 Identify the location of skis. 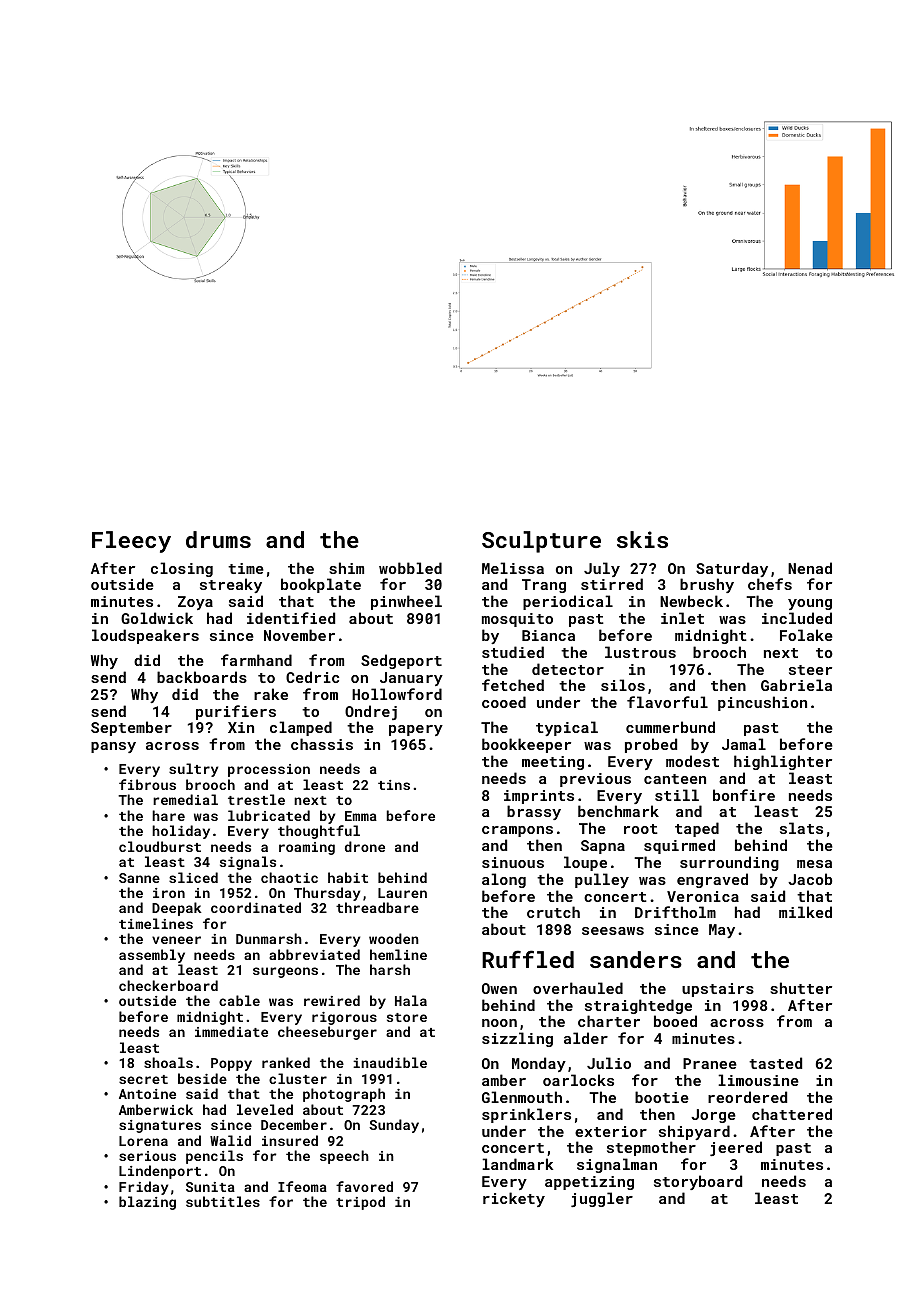
(642, 539).
